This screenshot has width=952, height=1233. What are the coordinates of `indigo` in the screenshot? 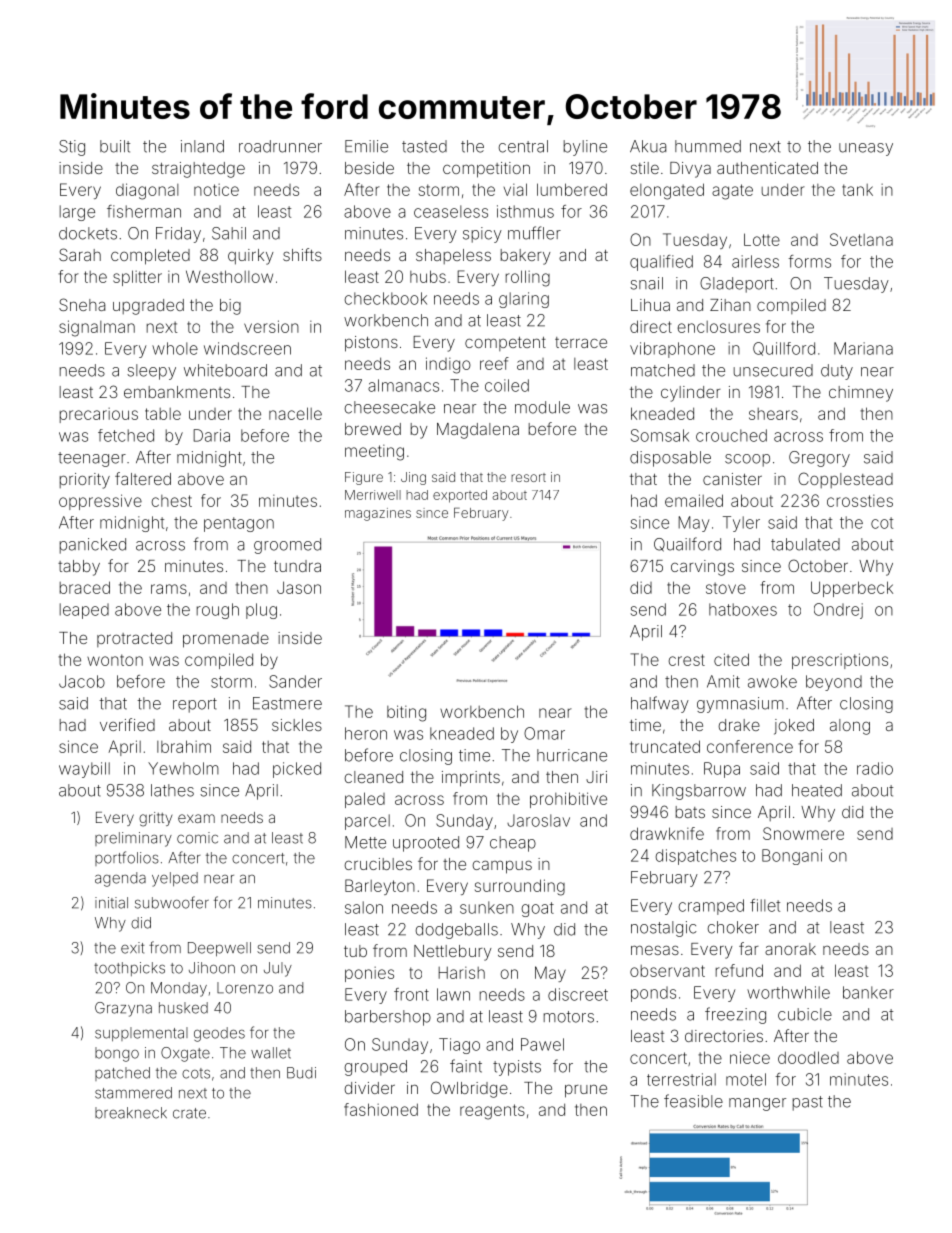 It's located at (448, 365).
